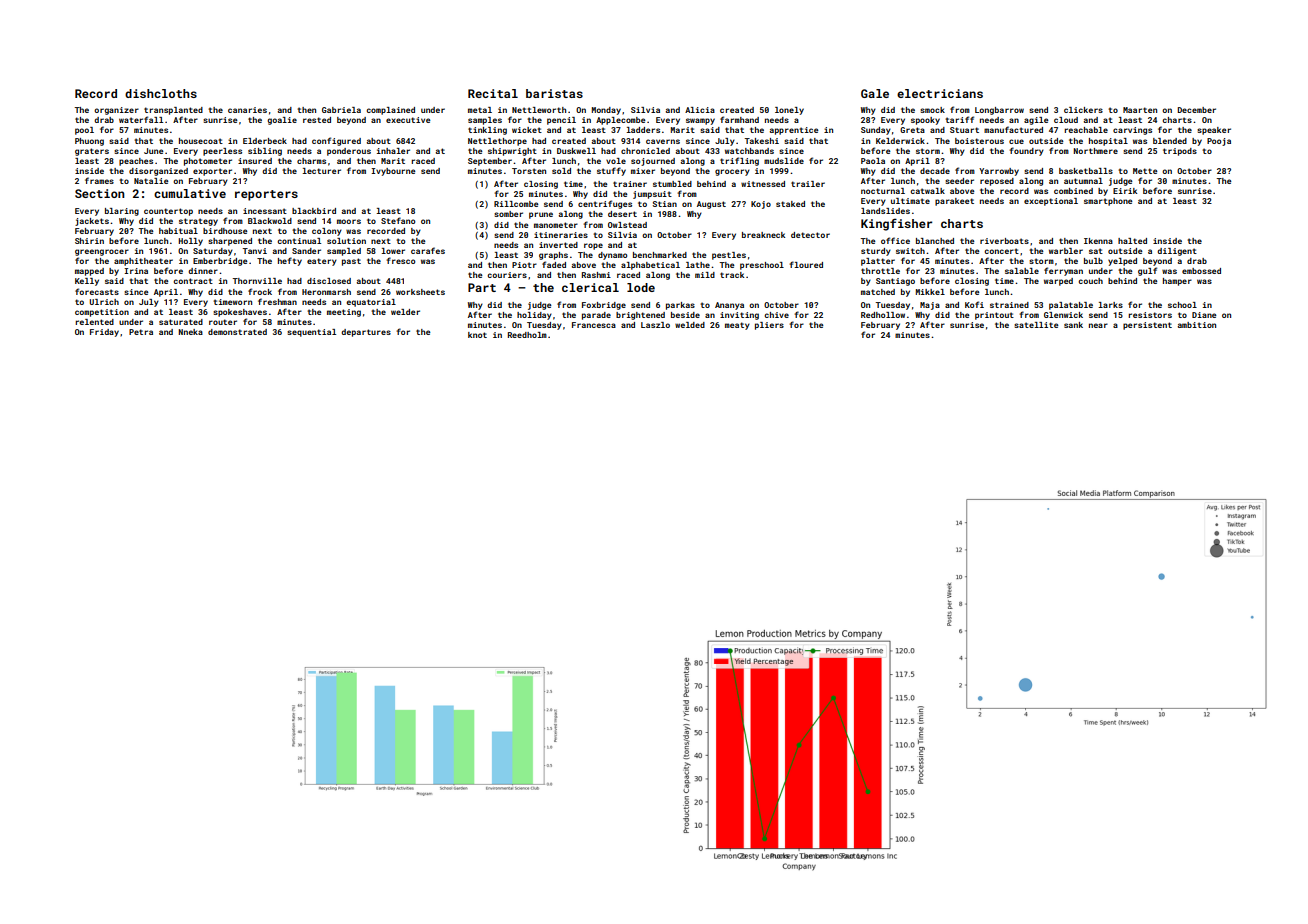  What do you see at coordinates (940, 93) in the document?
I see `electricians` at bounding box center [940, 93].
